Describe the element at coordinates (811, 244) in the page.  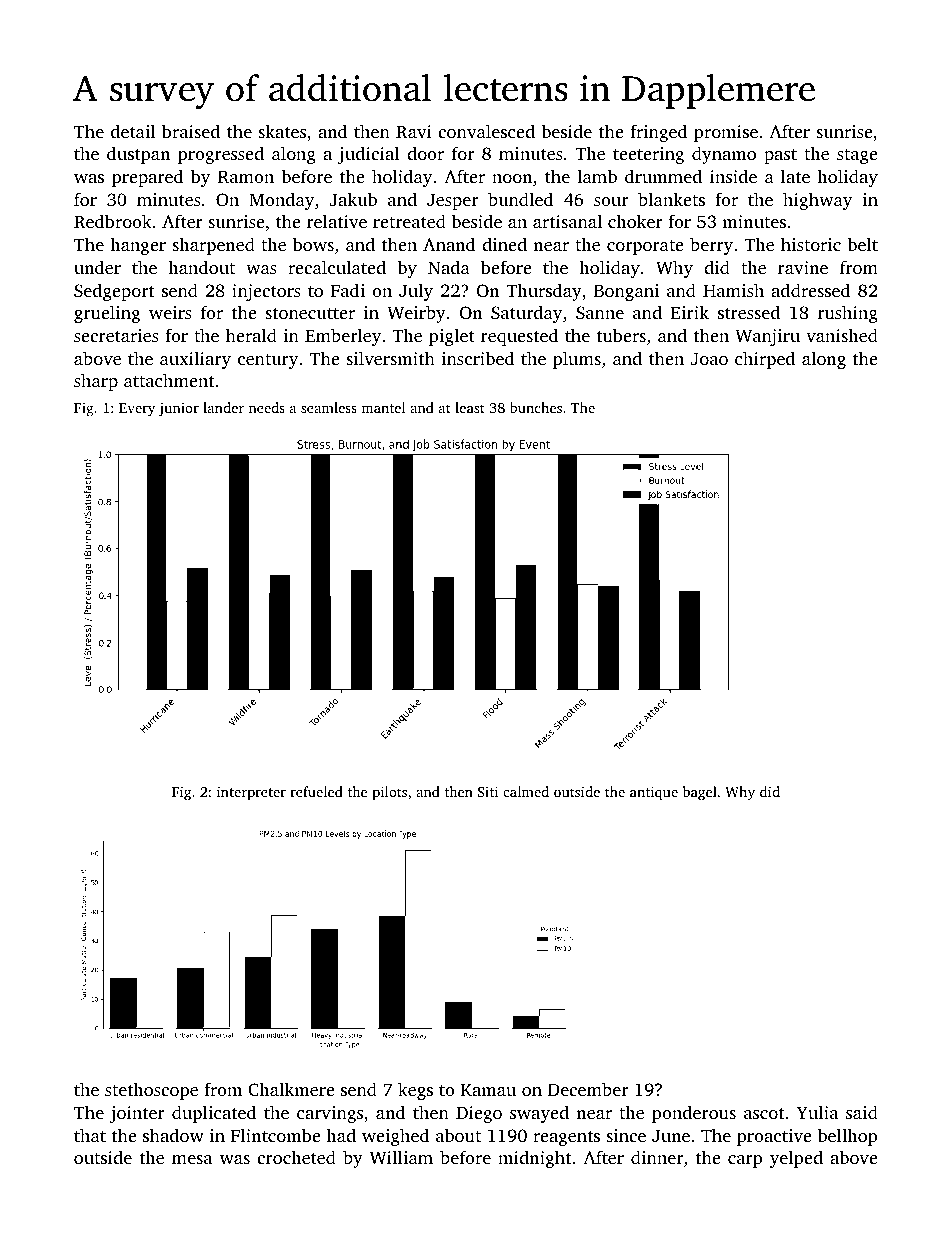
I see `historic` at that location.
